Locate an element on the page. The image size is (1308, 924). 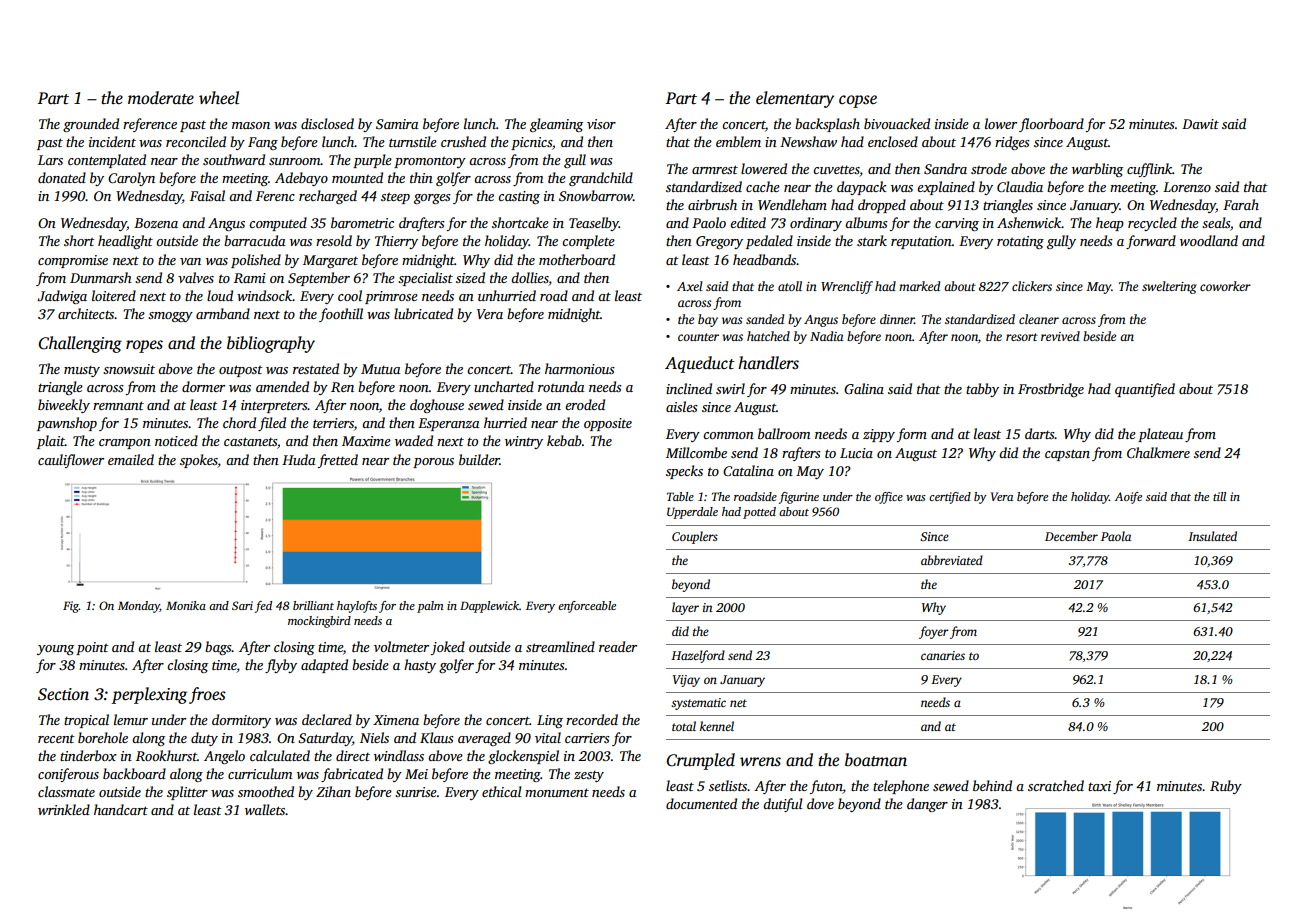
picnics is located at coordinates (531, 143).
